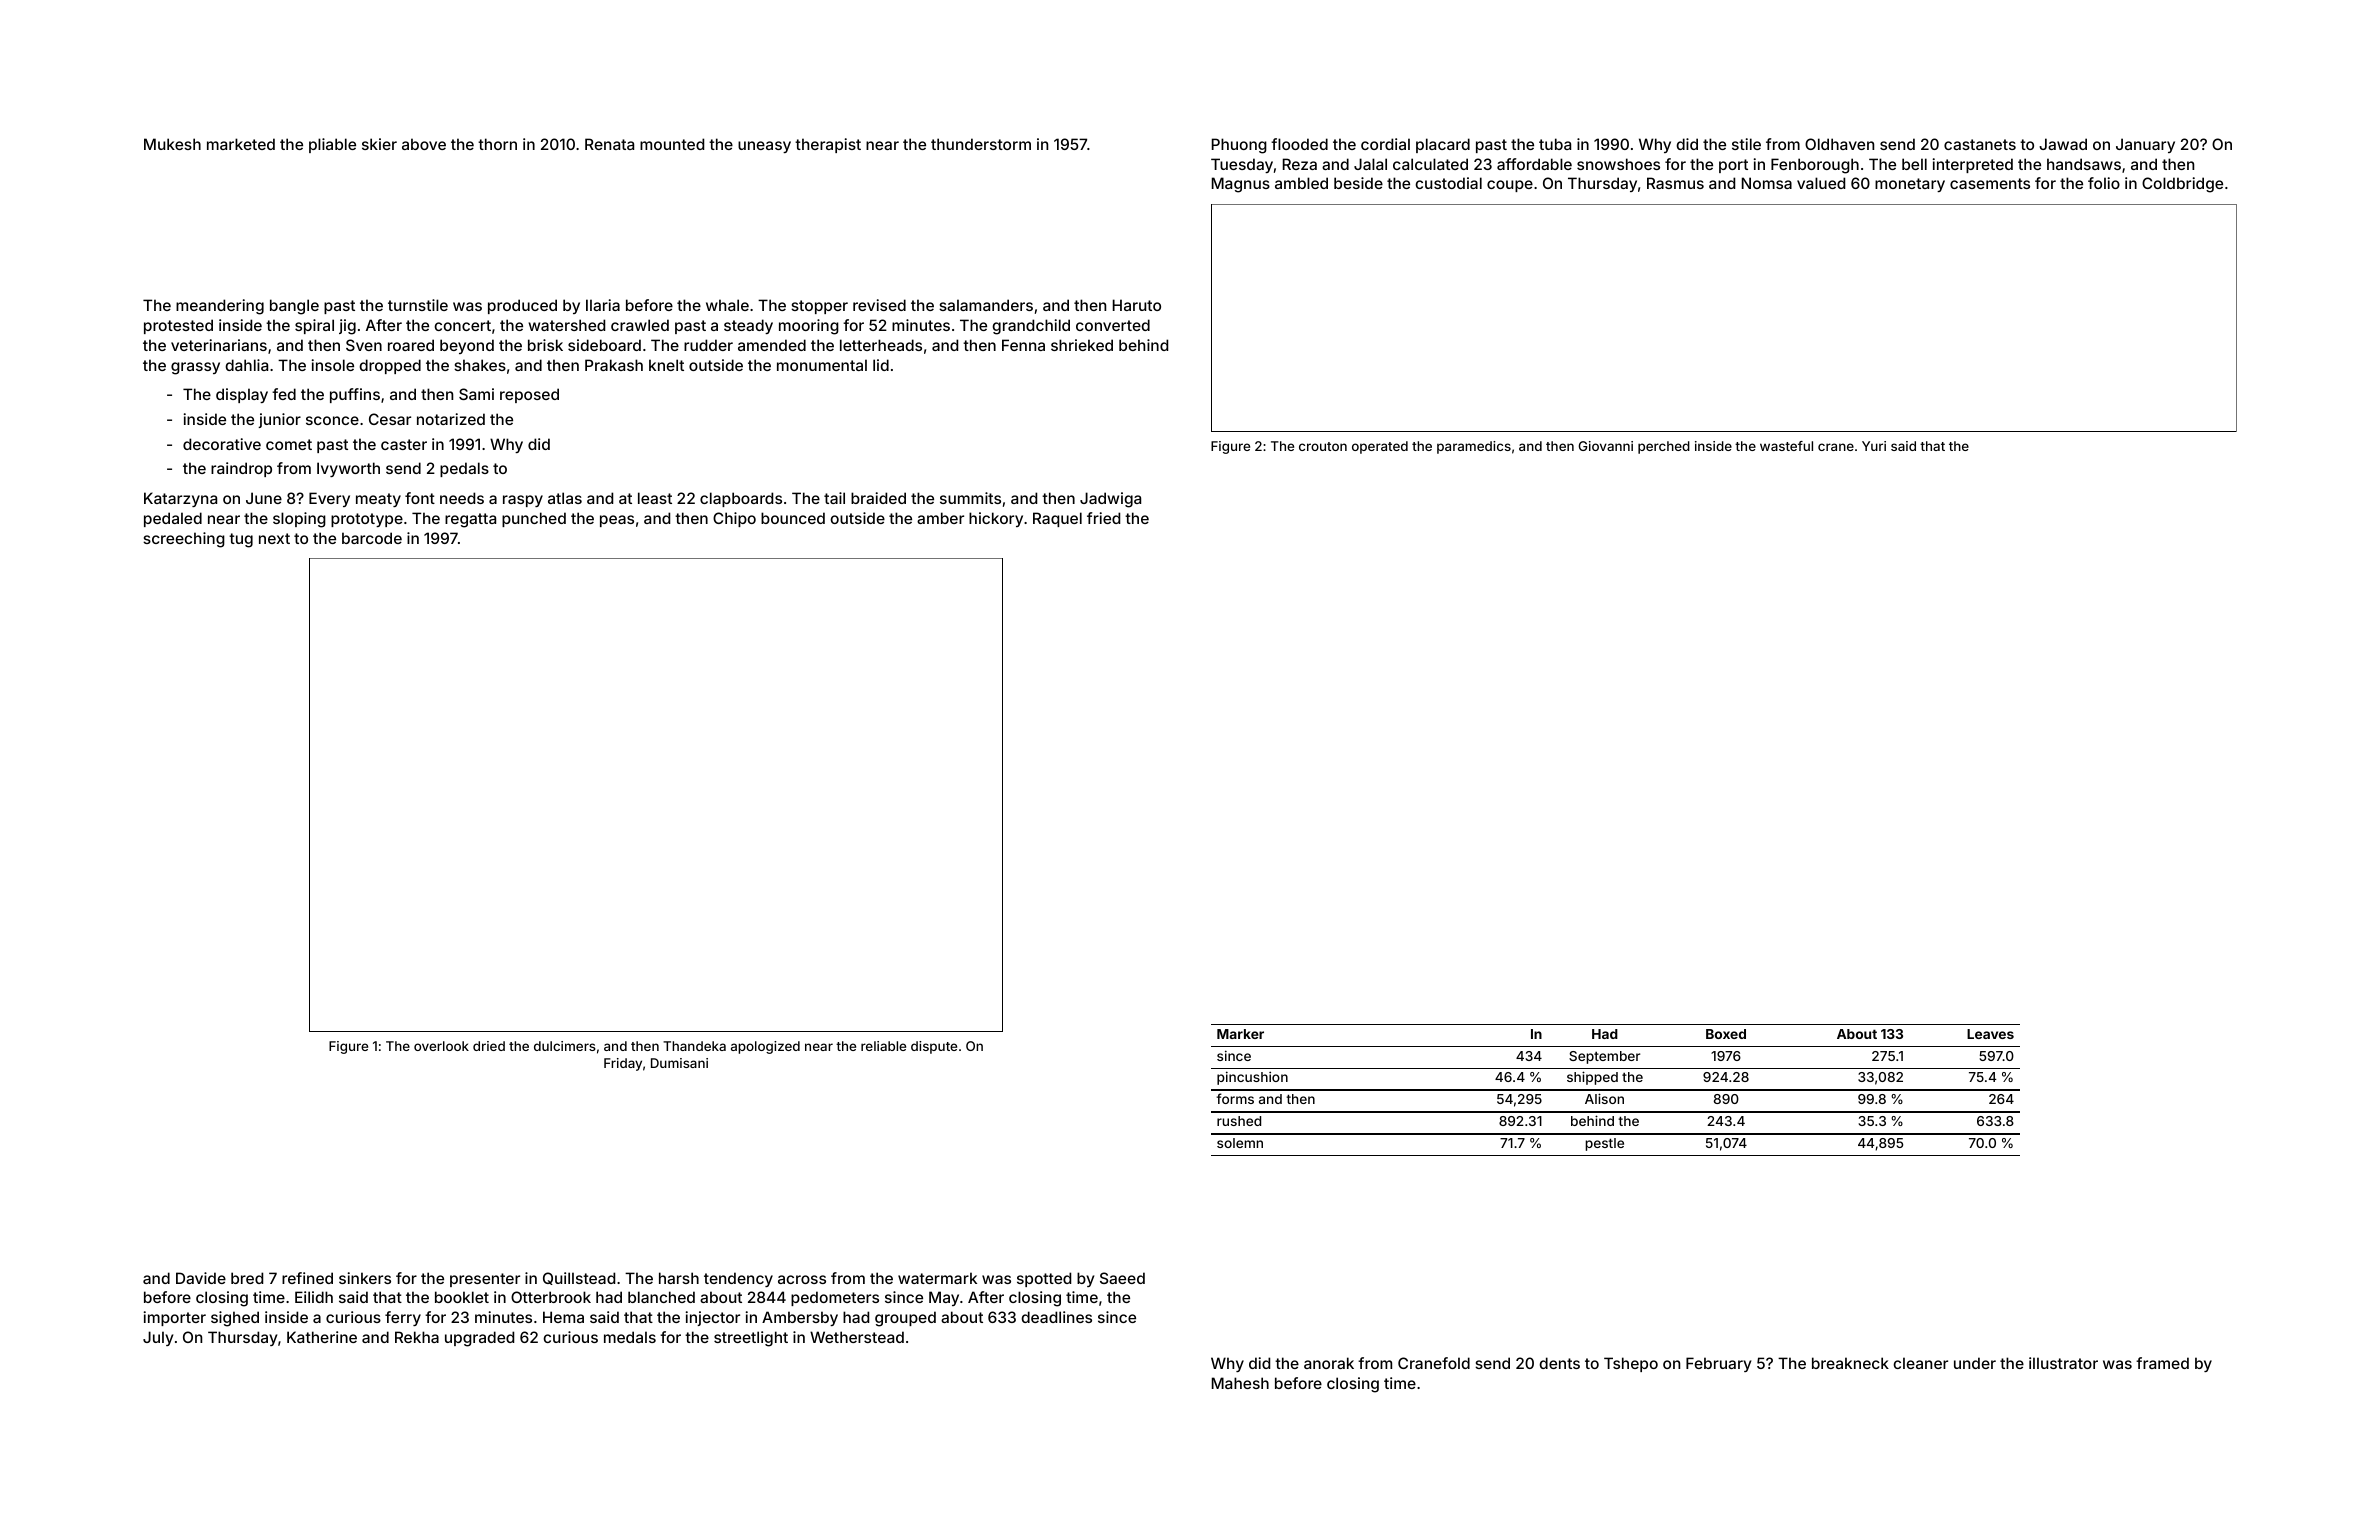 The height and width of the screenshot is (1540, 2380). I want to click on overlook, so click(441, 1046).
